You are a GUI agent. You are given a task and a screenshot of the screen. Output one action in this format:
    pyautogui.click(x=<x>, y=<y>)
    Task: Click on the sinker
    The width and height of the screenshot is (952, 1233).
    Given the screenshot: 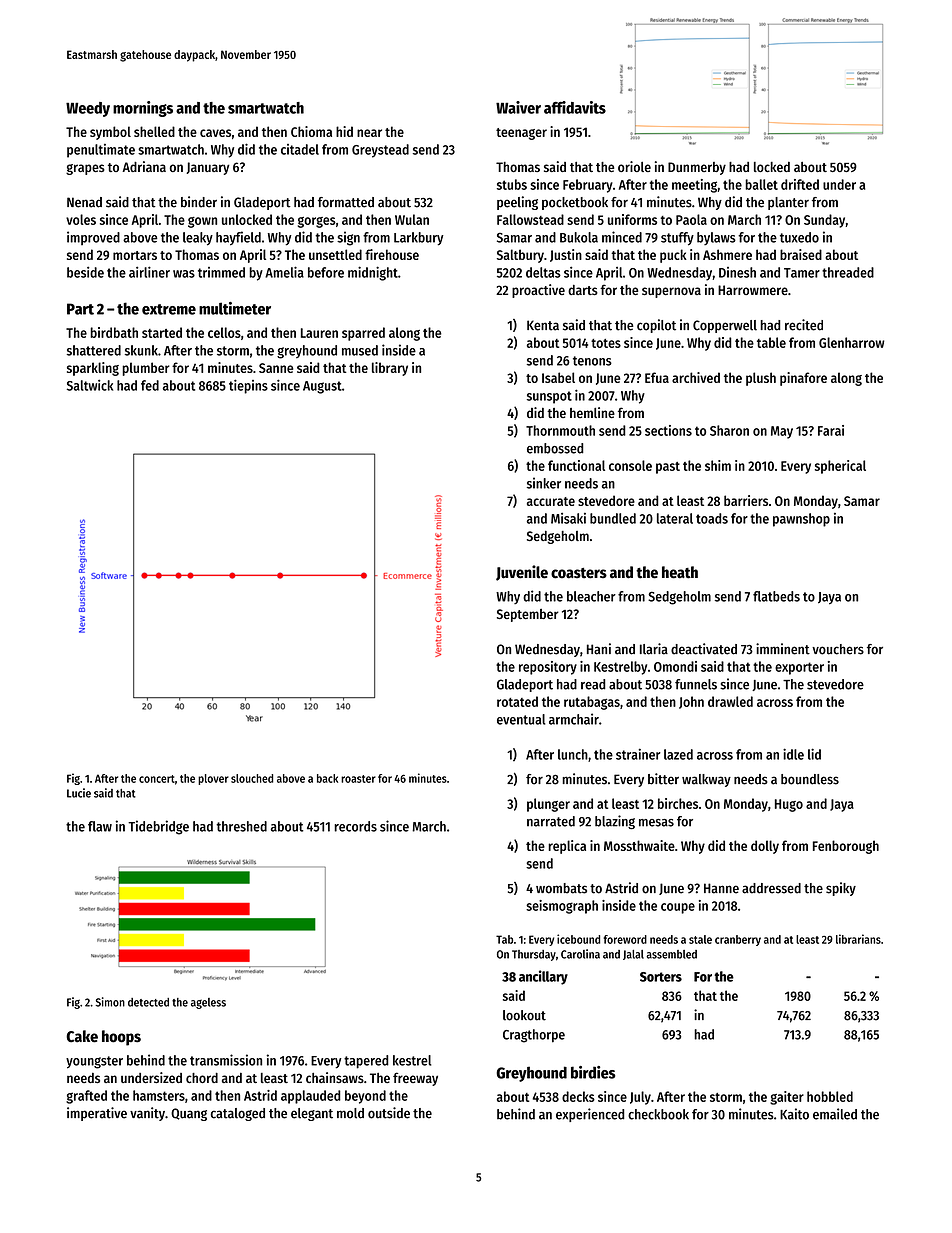 What is the action you would take?
    pyautogui.click(x=544, y=483)
